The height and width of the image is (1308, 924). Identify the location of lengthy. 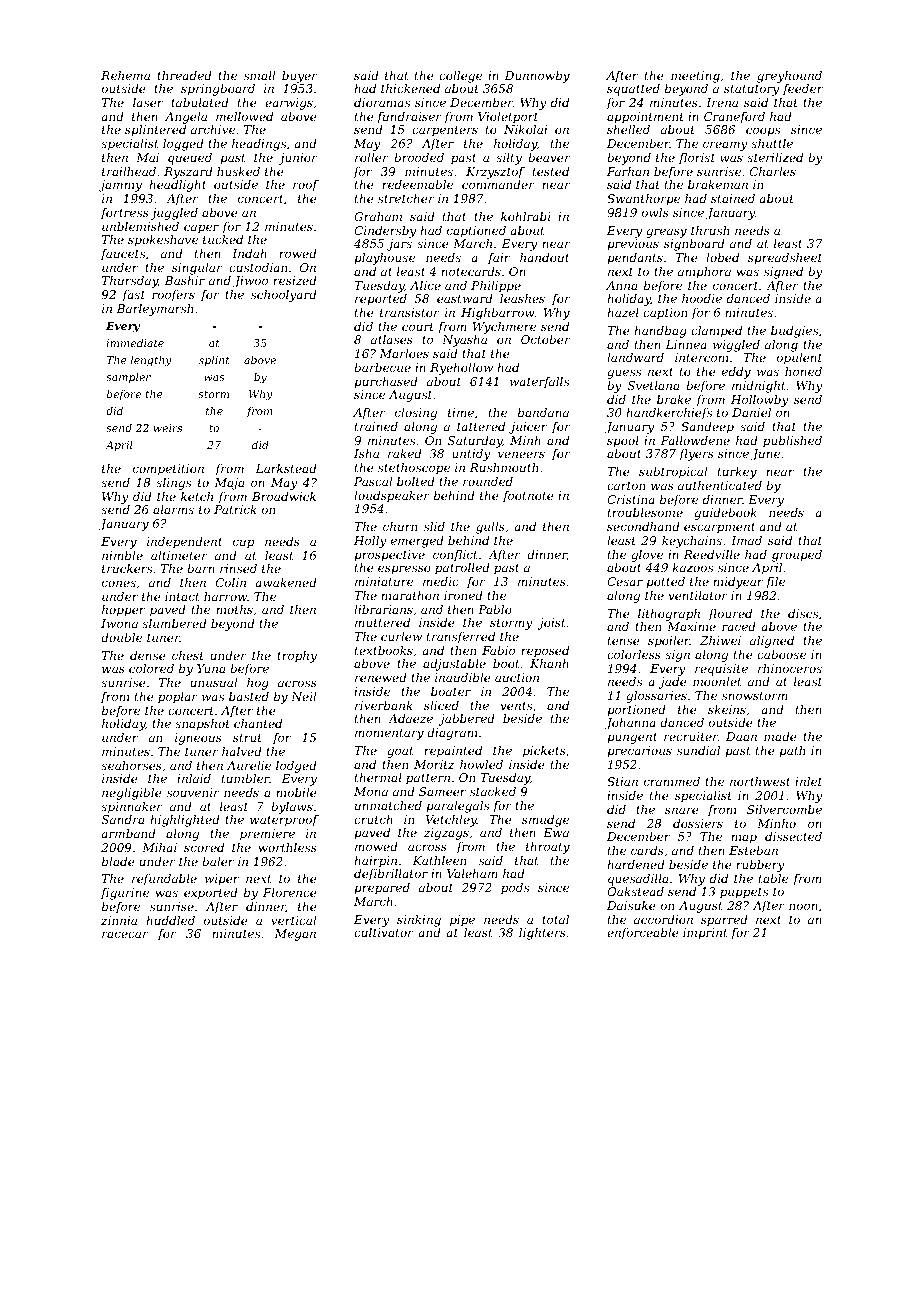
(151, 361).
